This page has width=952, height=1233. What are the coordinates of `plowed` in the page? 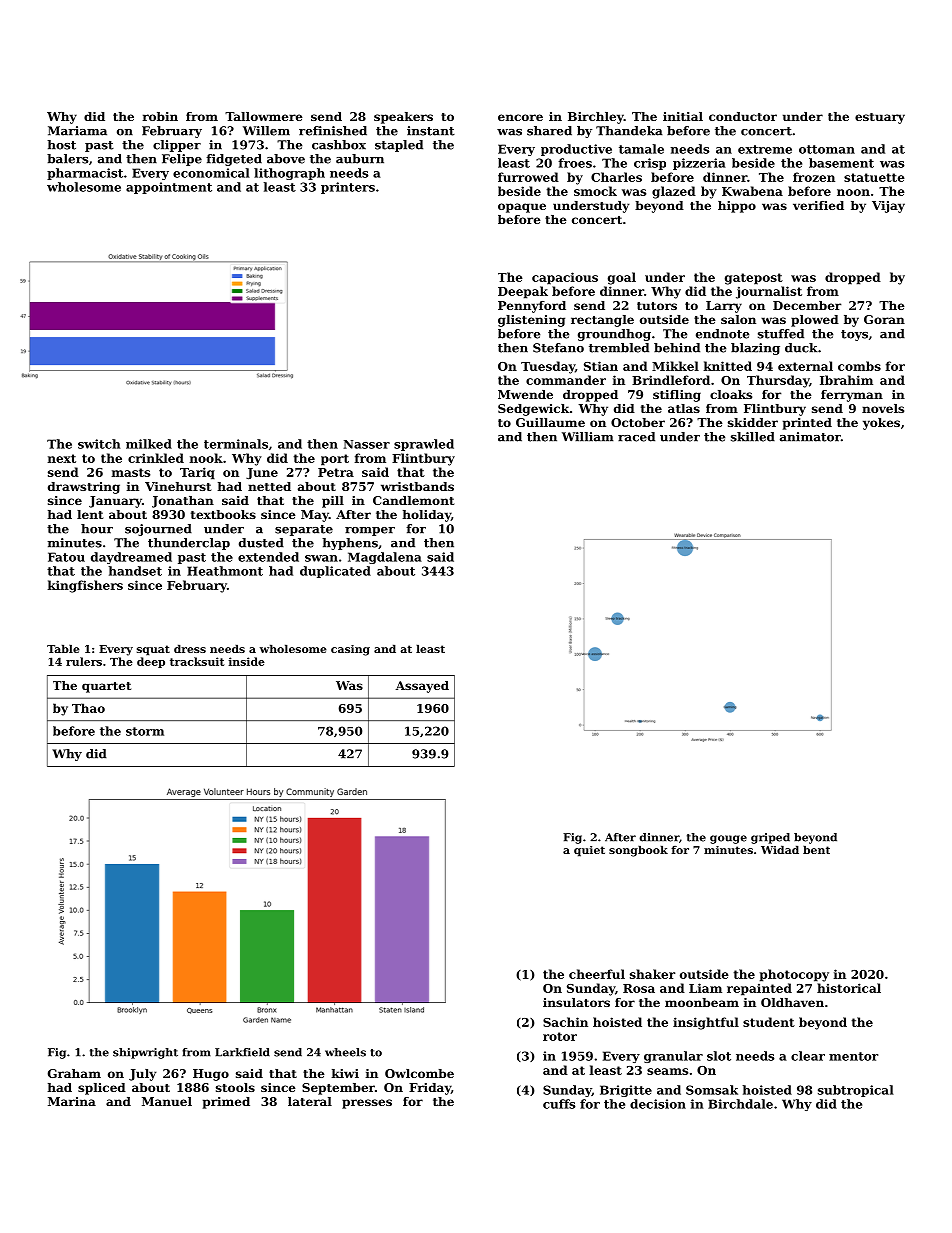 It's located at (815, 321).
